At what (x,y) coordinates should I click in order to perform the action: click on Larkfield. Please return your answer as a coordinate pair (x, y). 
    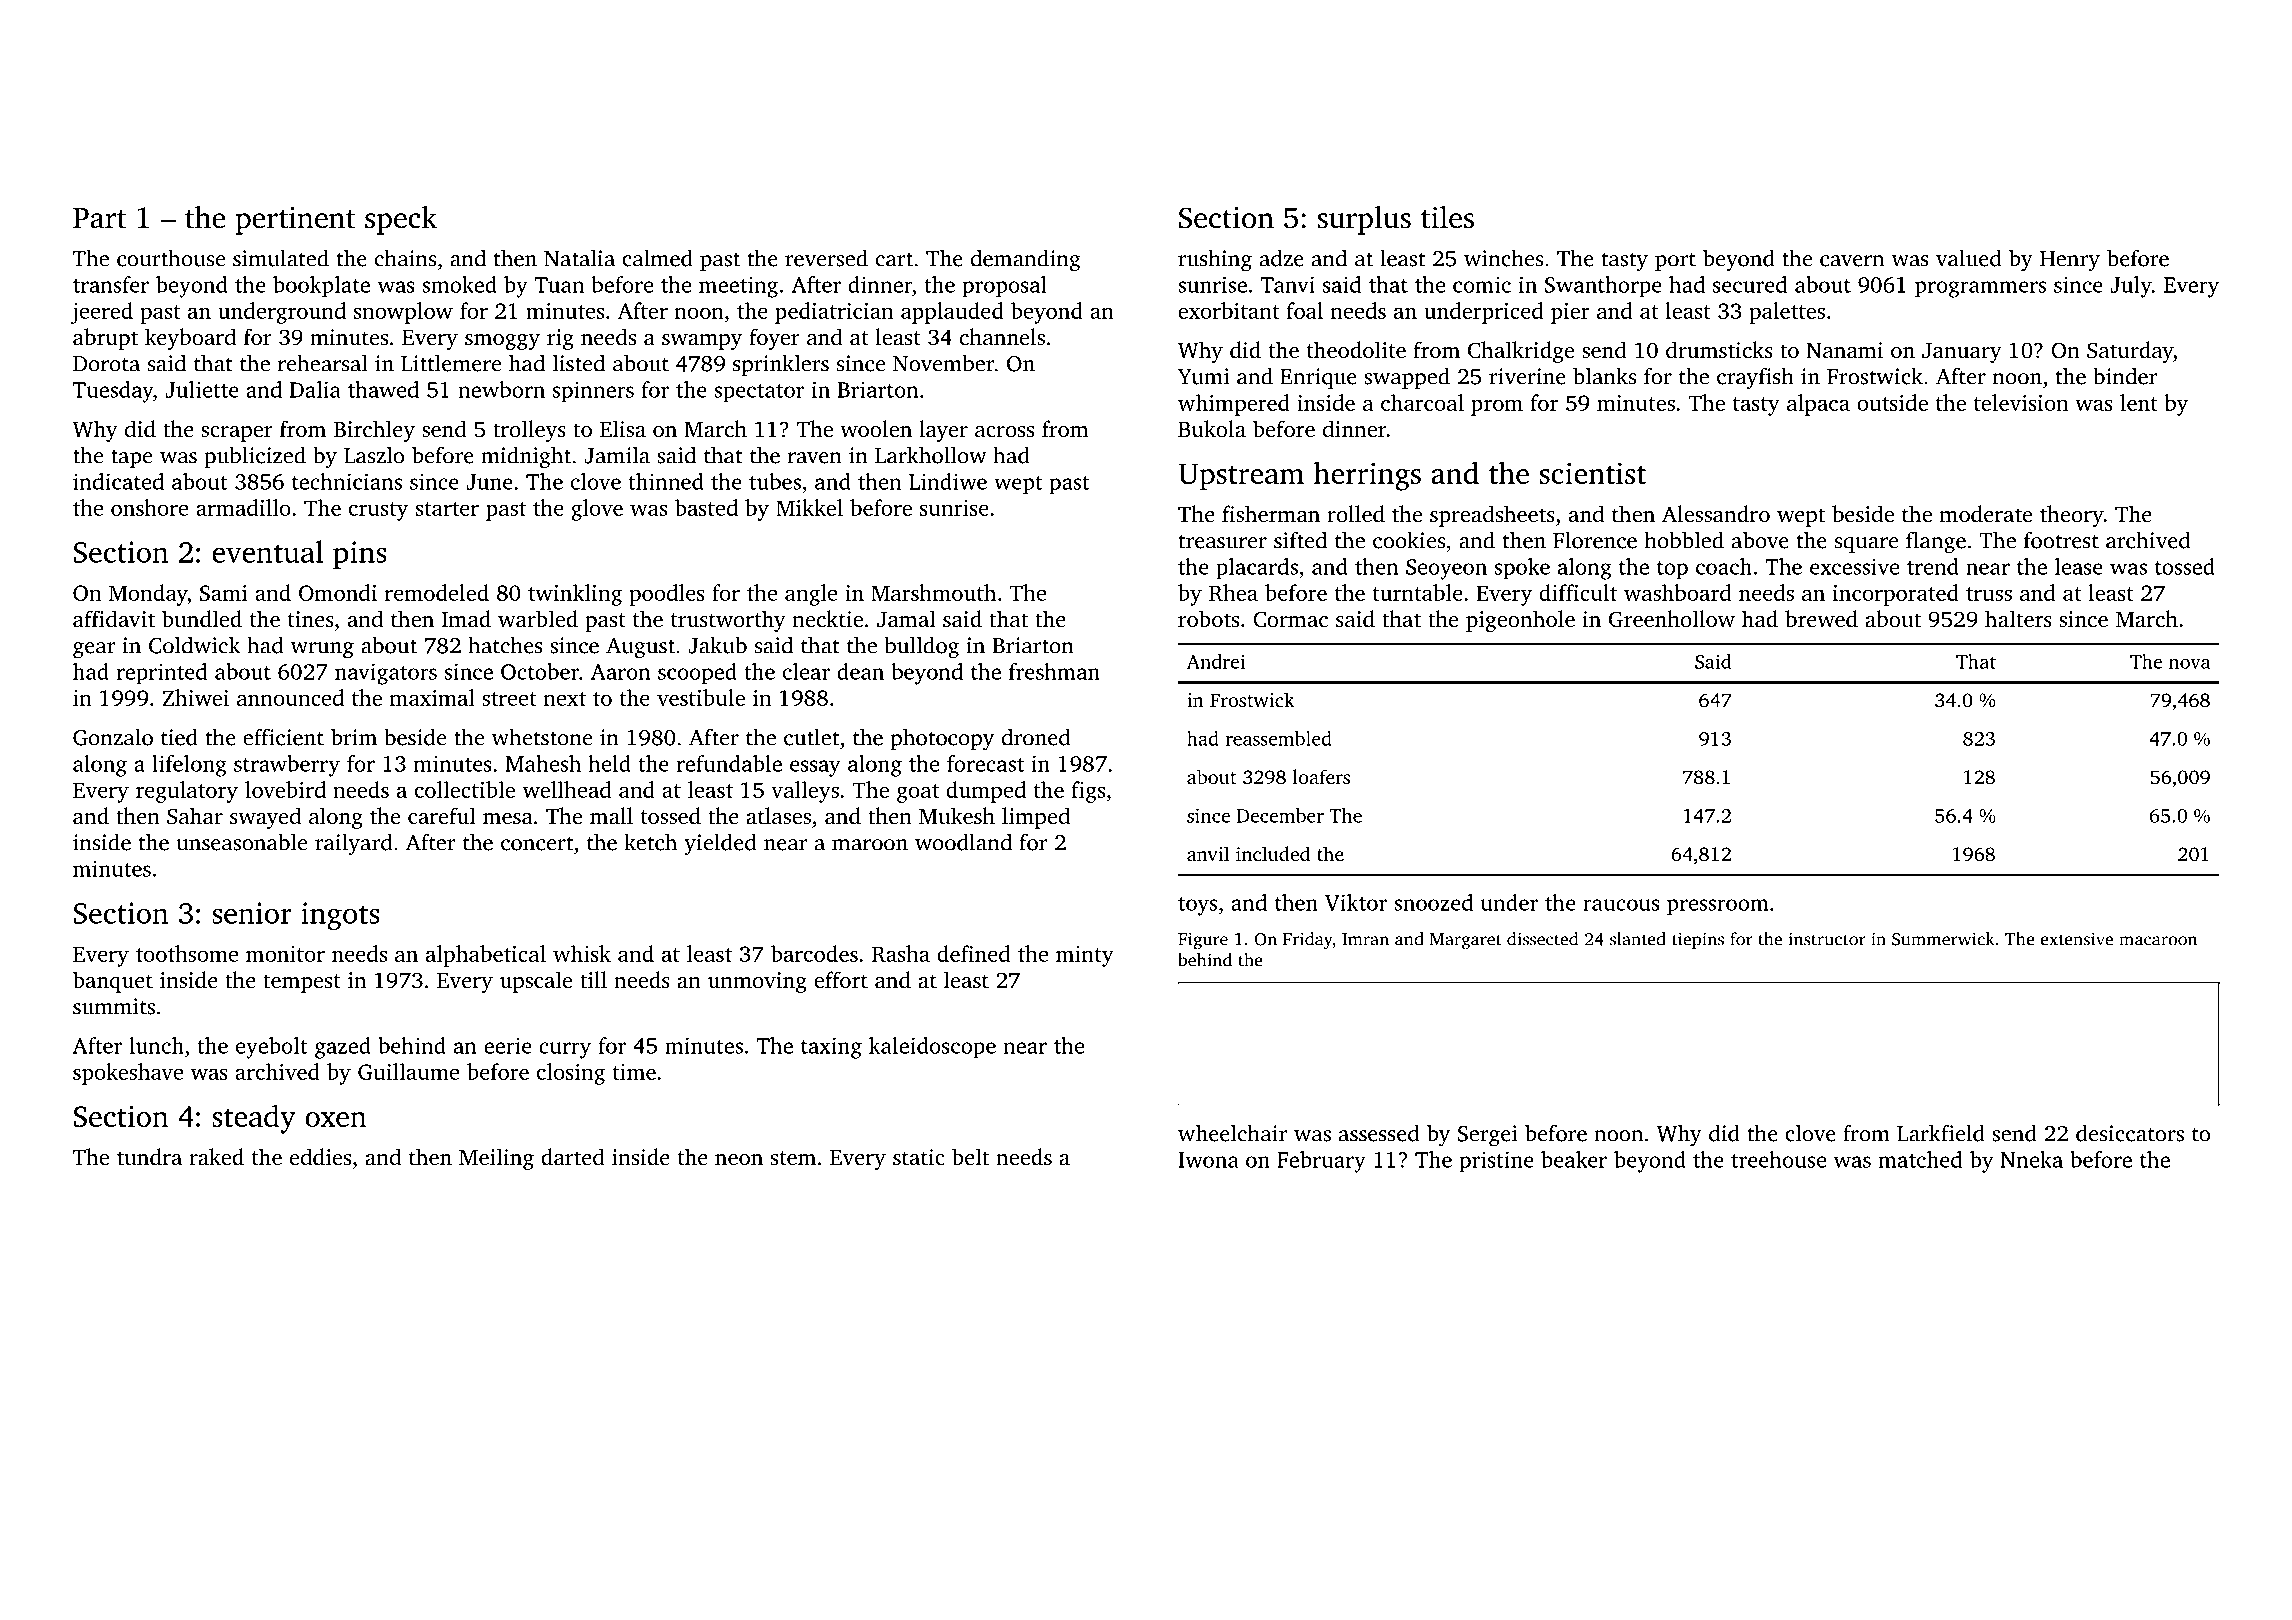
    Looking at the image, I should click on (1941, 1133).
